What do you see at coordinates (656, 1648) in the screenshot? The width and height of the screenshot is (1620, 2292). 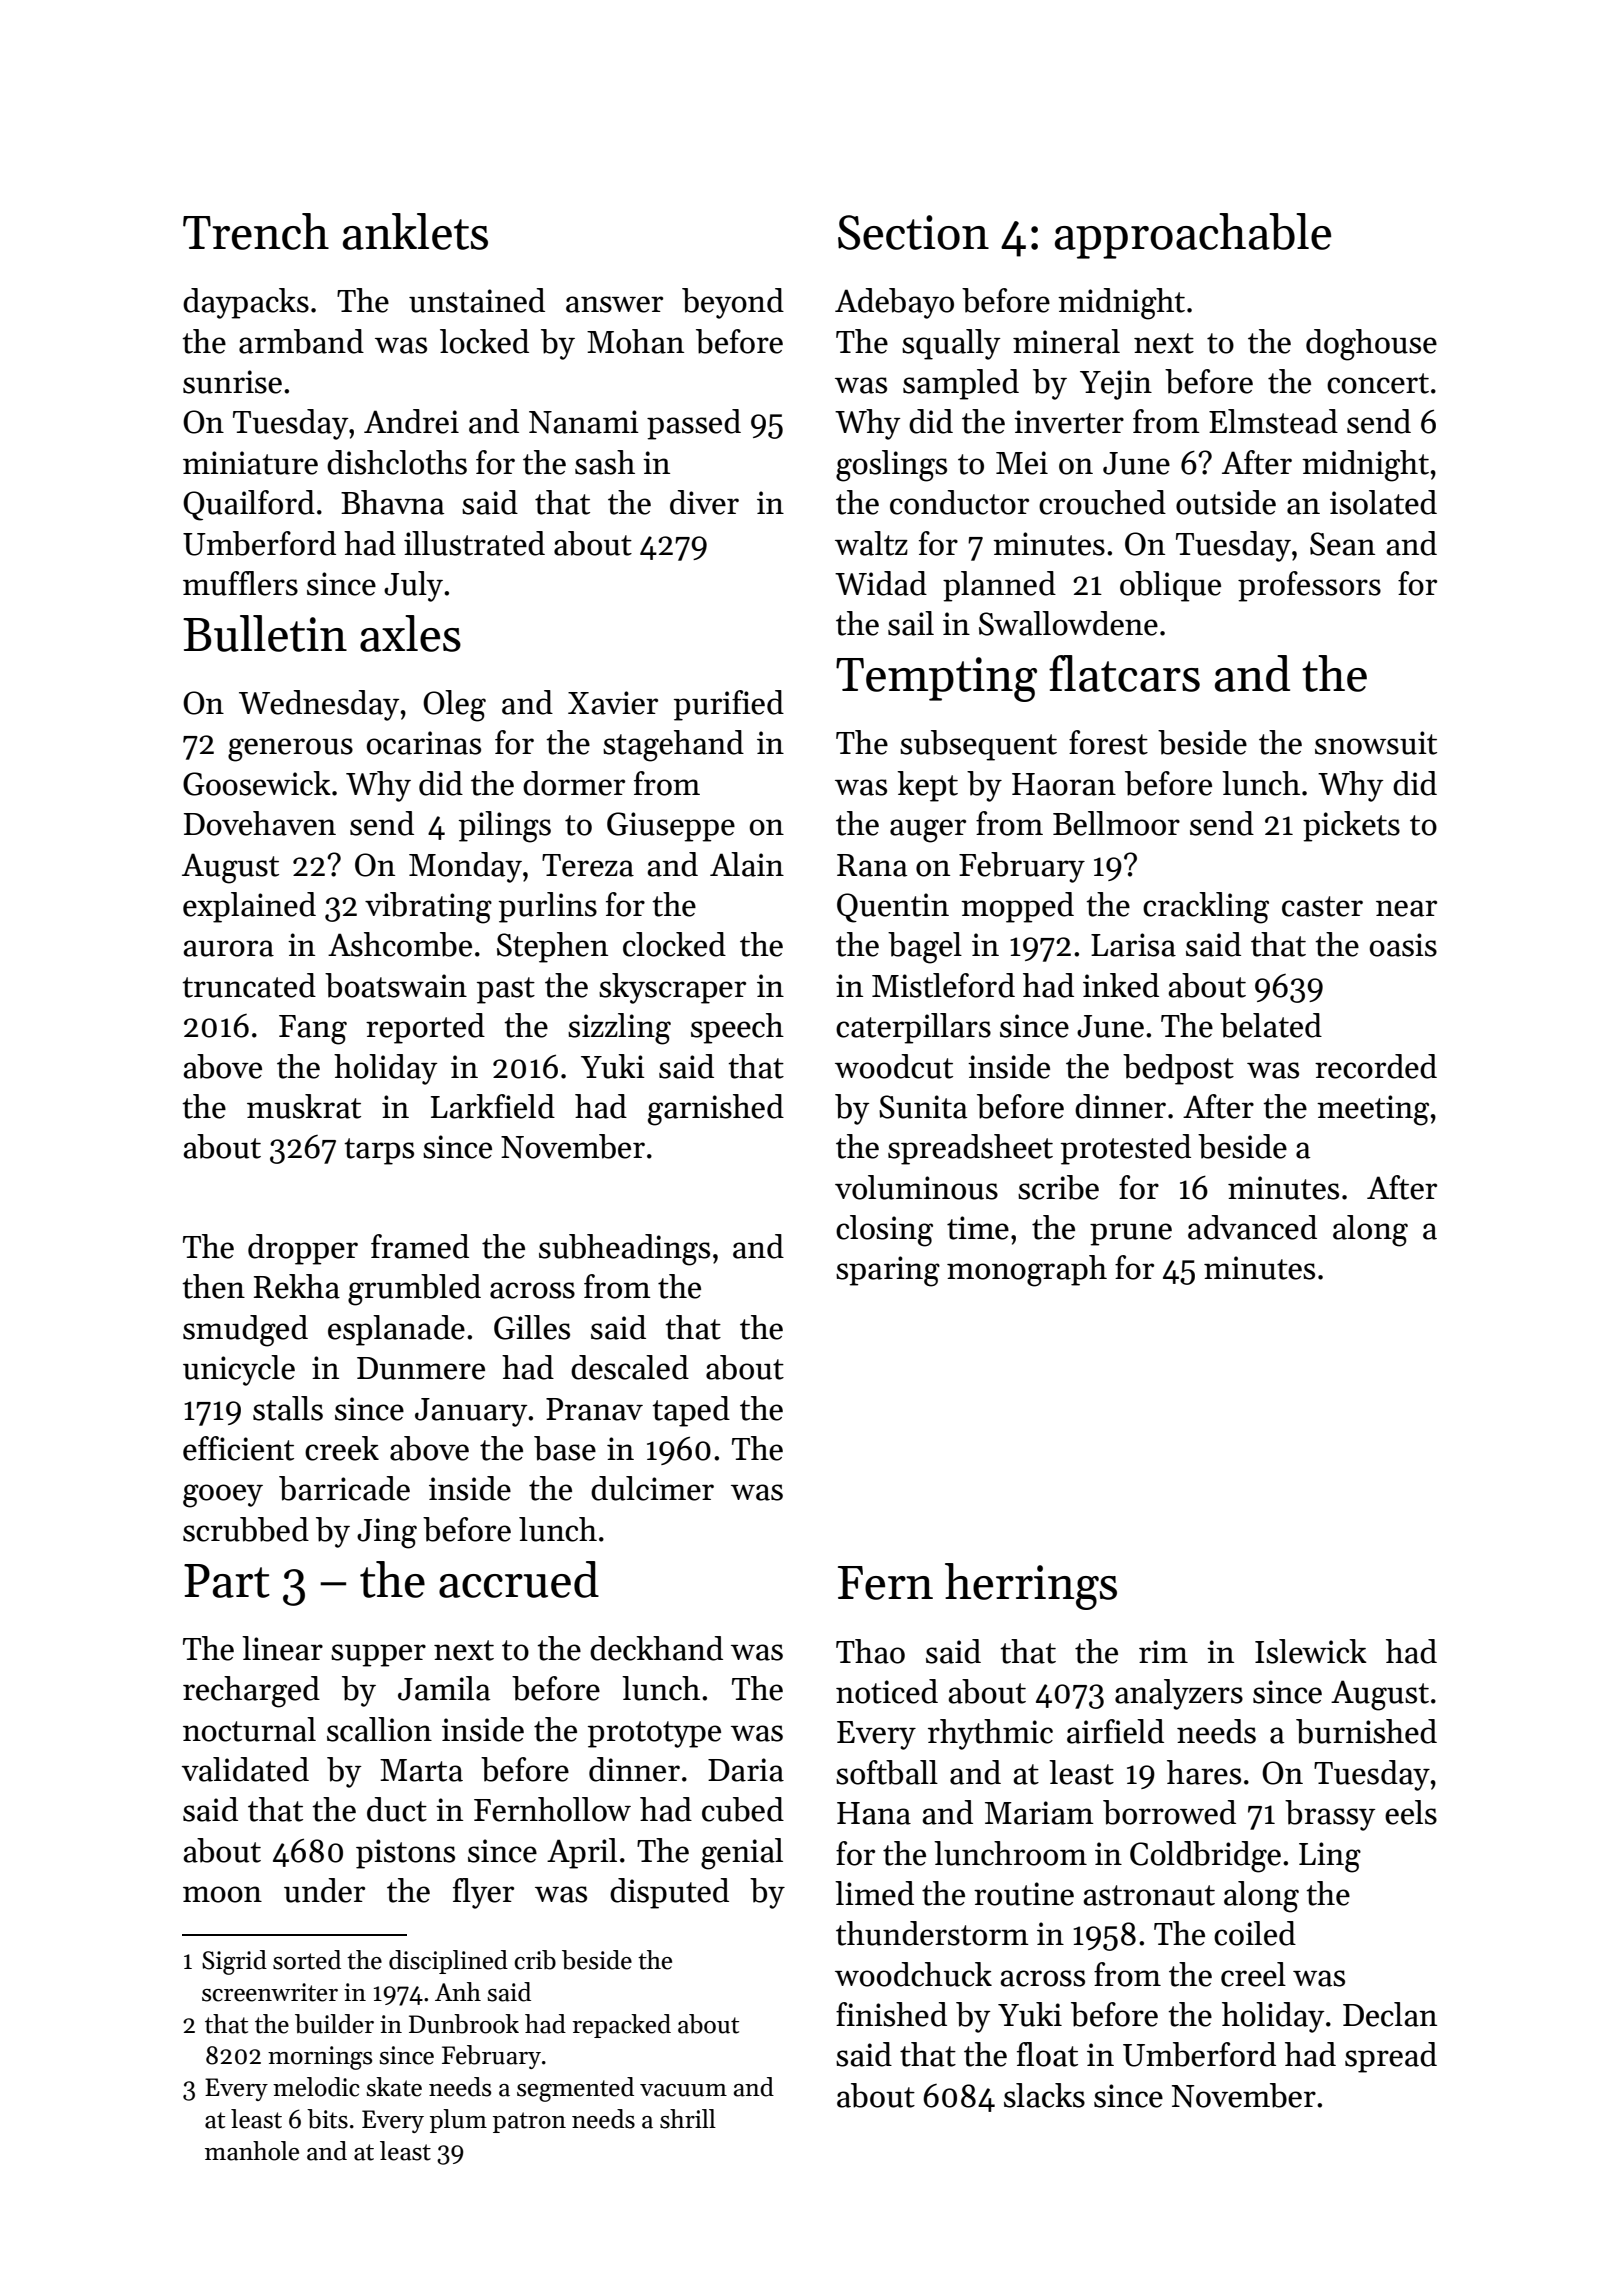 I see `deckhand` at bounding box center [656, 1648].
